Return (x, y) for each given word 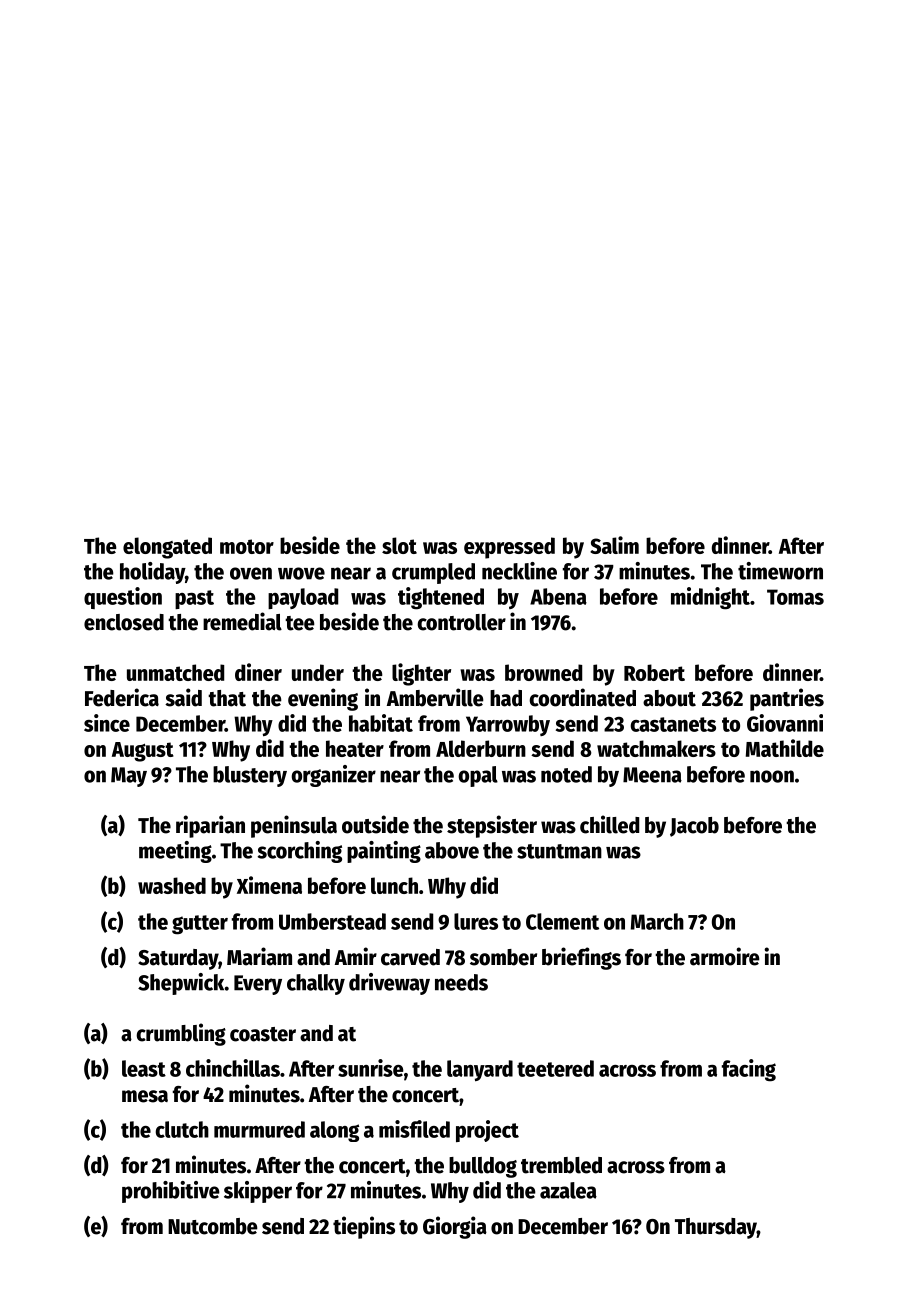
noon (772, 776)
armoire (725, 956)
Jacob (694, 827)
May (129, 777)
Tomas (795, 597)
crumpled (433, 573)
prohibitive (171, 1192)
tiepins (364, 1227)
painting (384, 852)
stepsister (492, 826)
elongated (167, 548)
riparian (210, 826)
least (144, 1068)
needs (461, 982)
